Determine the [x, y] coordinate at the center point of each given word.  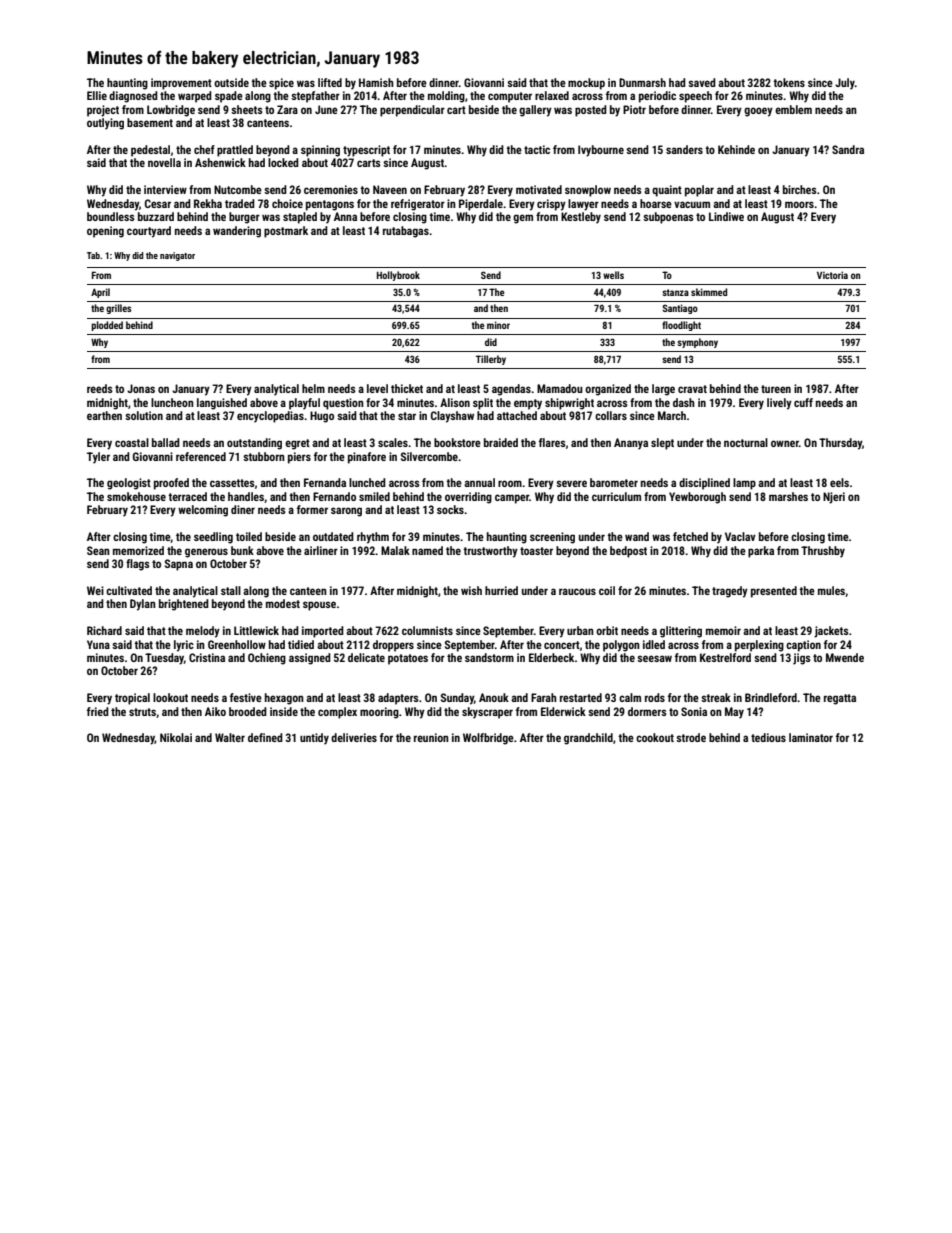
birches [800, 189]
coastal [132, 442]
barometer [614, 482]
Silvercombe [429, 456]
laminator [811, 737]
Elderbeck [551, 657]
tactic [537, 149]
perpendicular [412, 111]
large [663, 390]
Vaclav [740, 536]
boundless [111, 216]
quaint [667, 191]
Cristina [207, 657]
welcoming [203, 511]
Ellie [97, 95]
